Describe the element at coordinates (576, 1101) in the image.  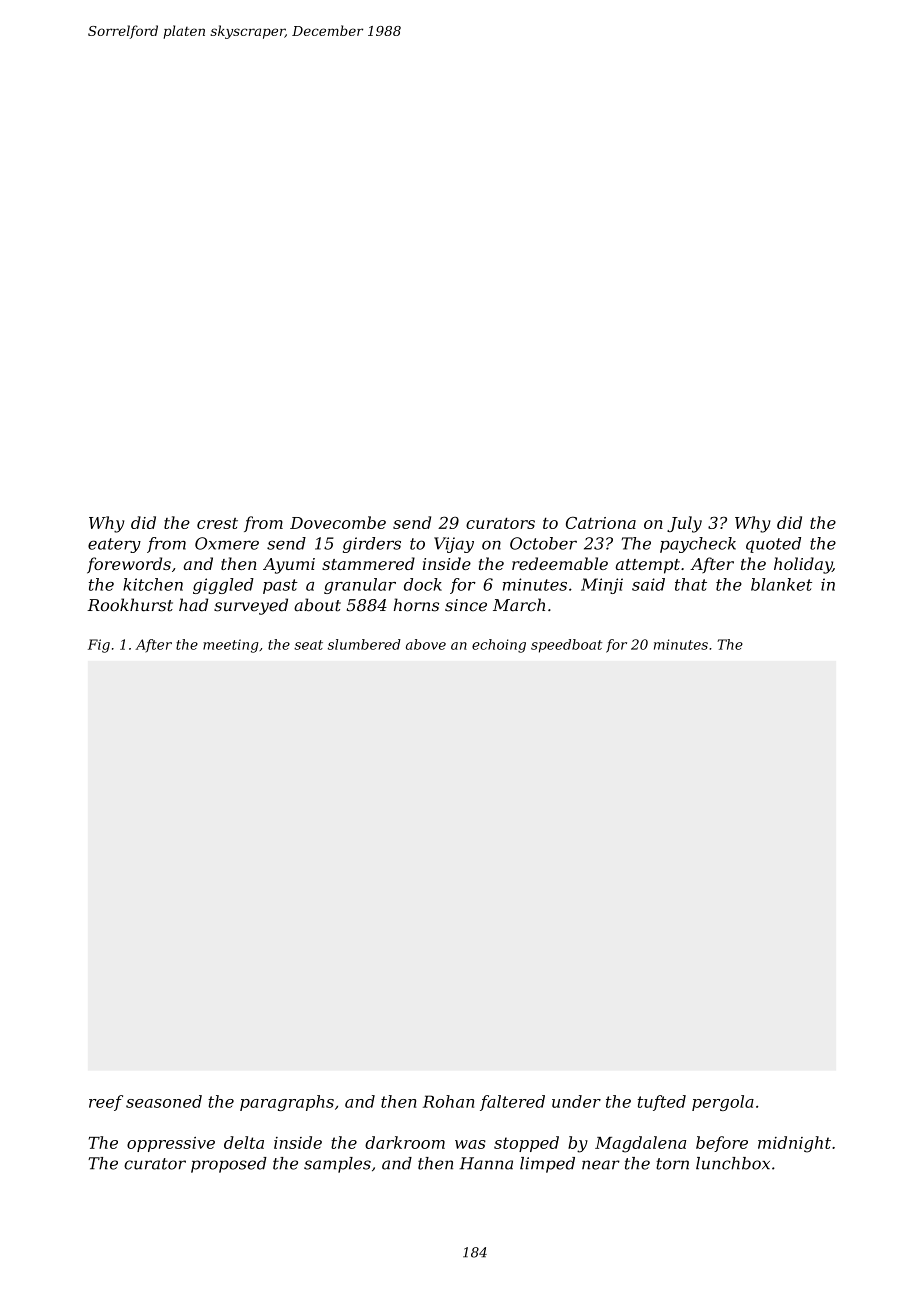
I see `under` at that location.
